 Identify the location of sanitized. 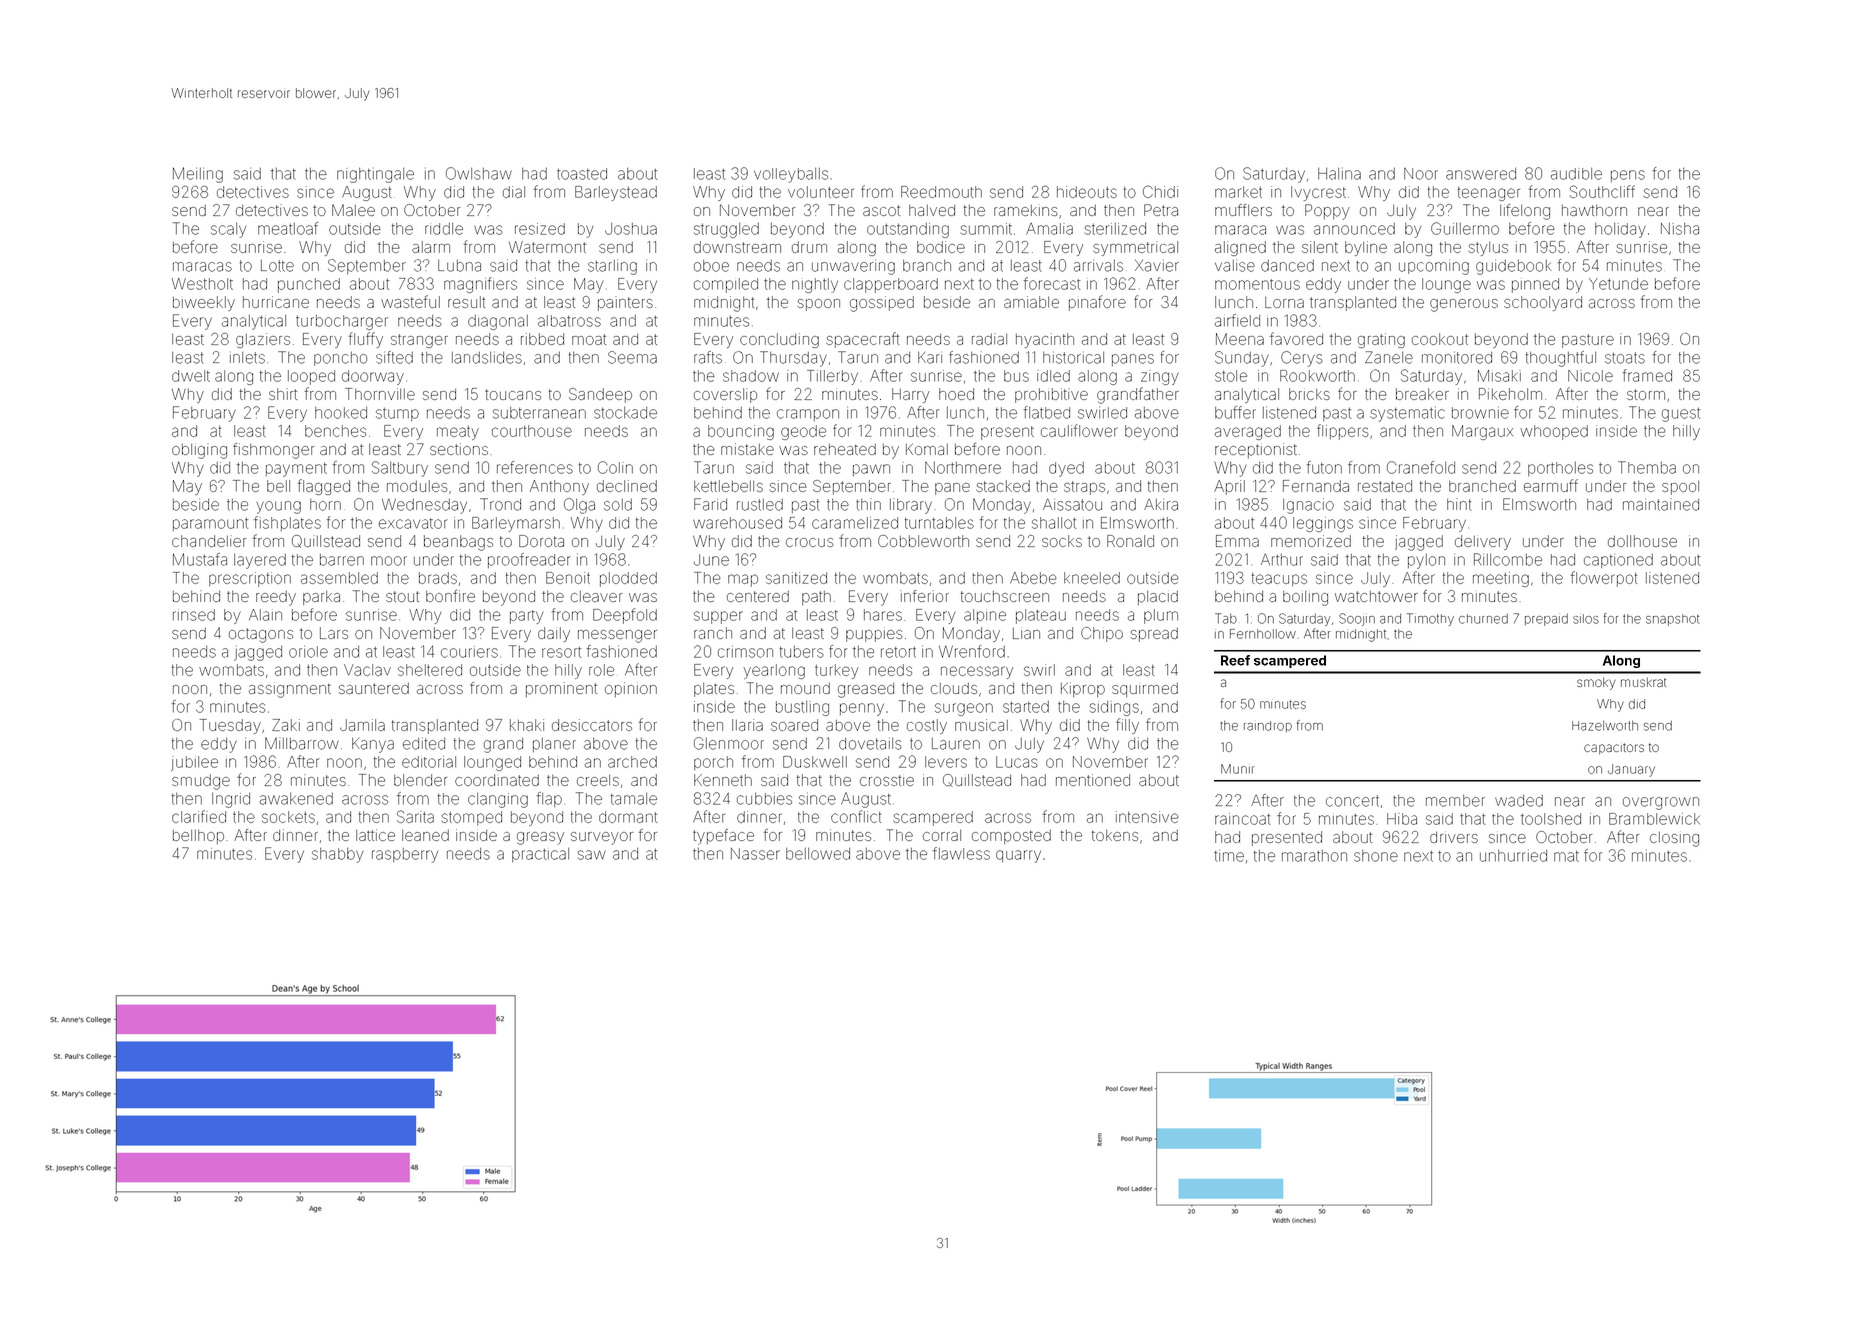
(796, 578).
